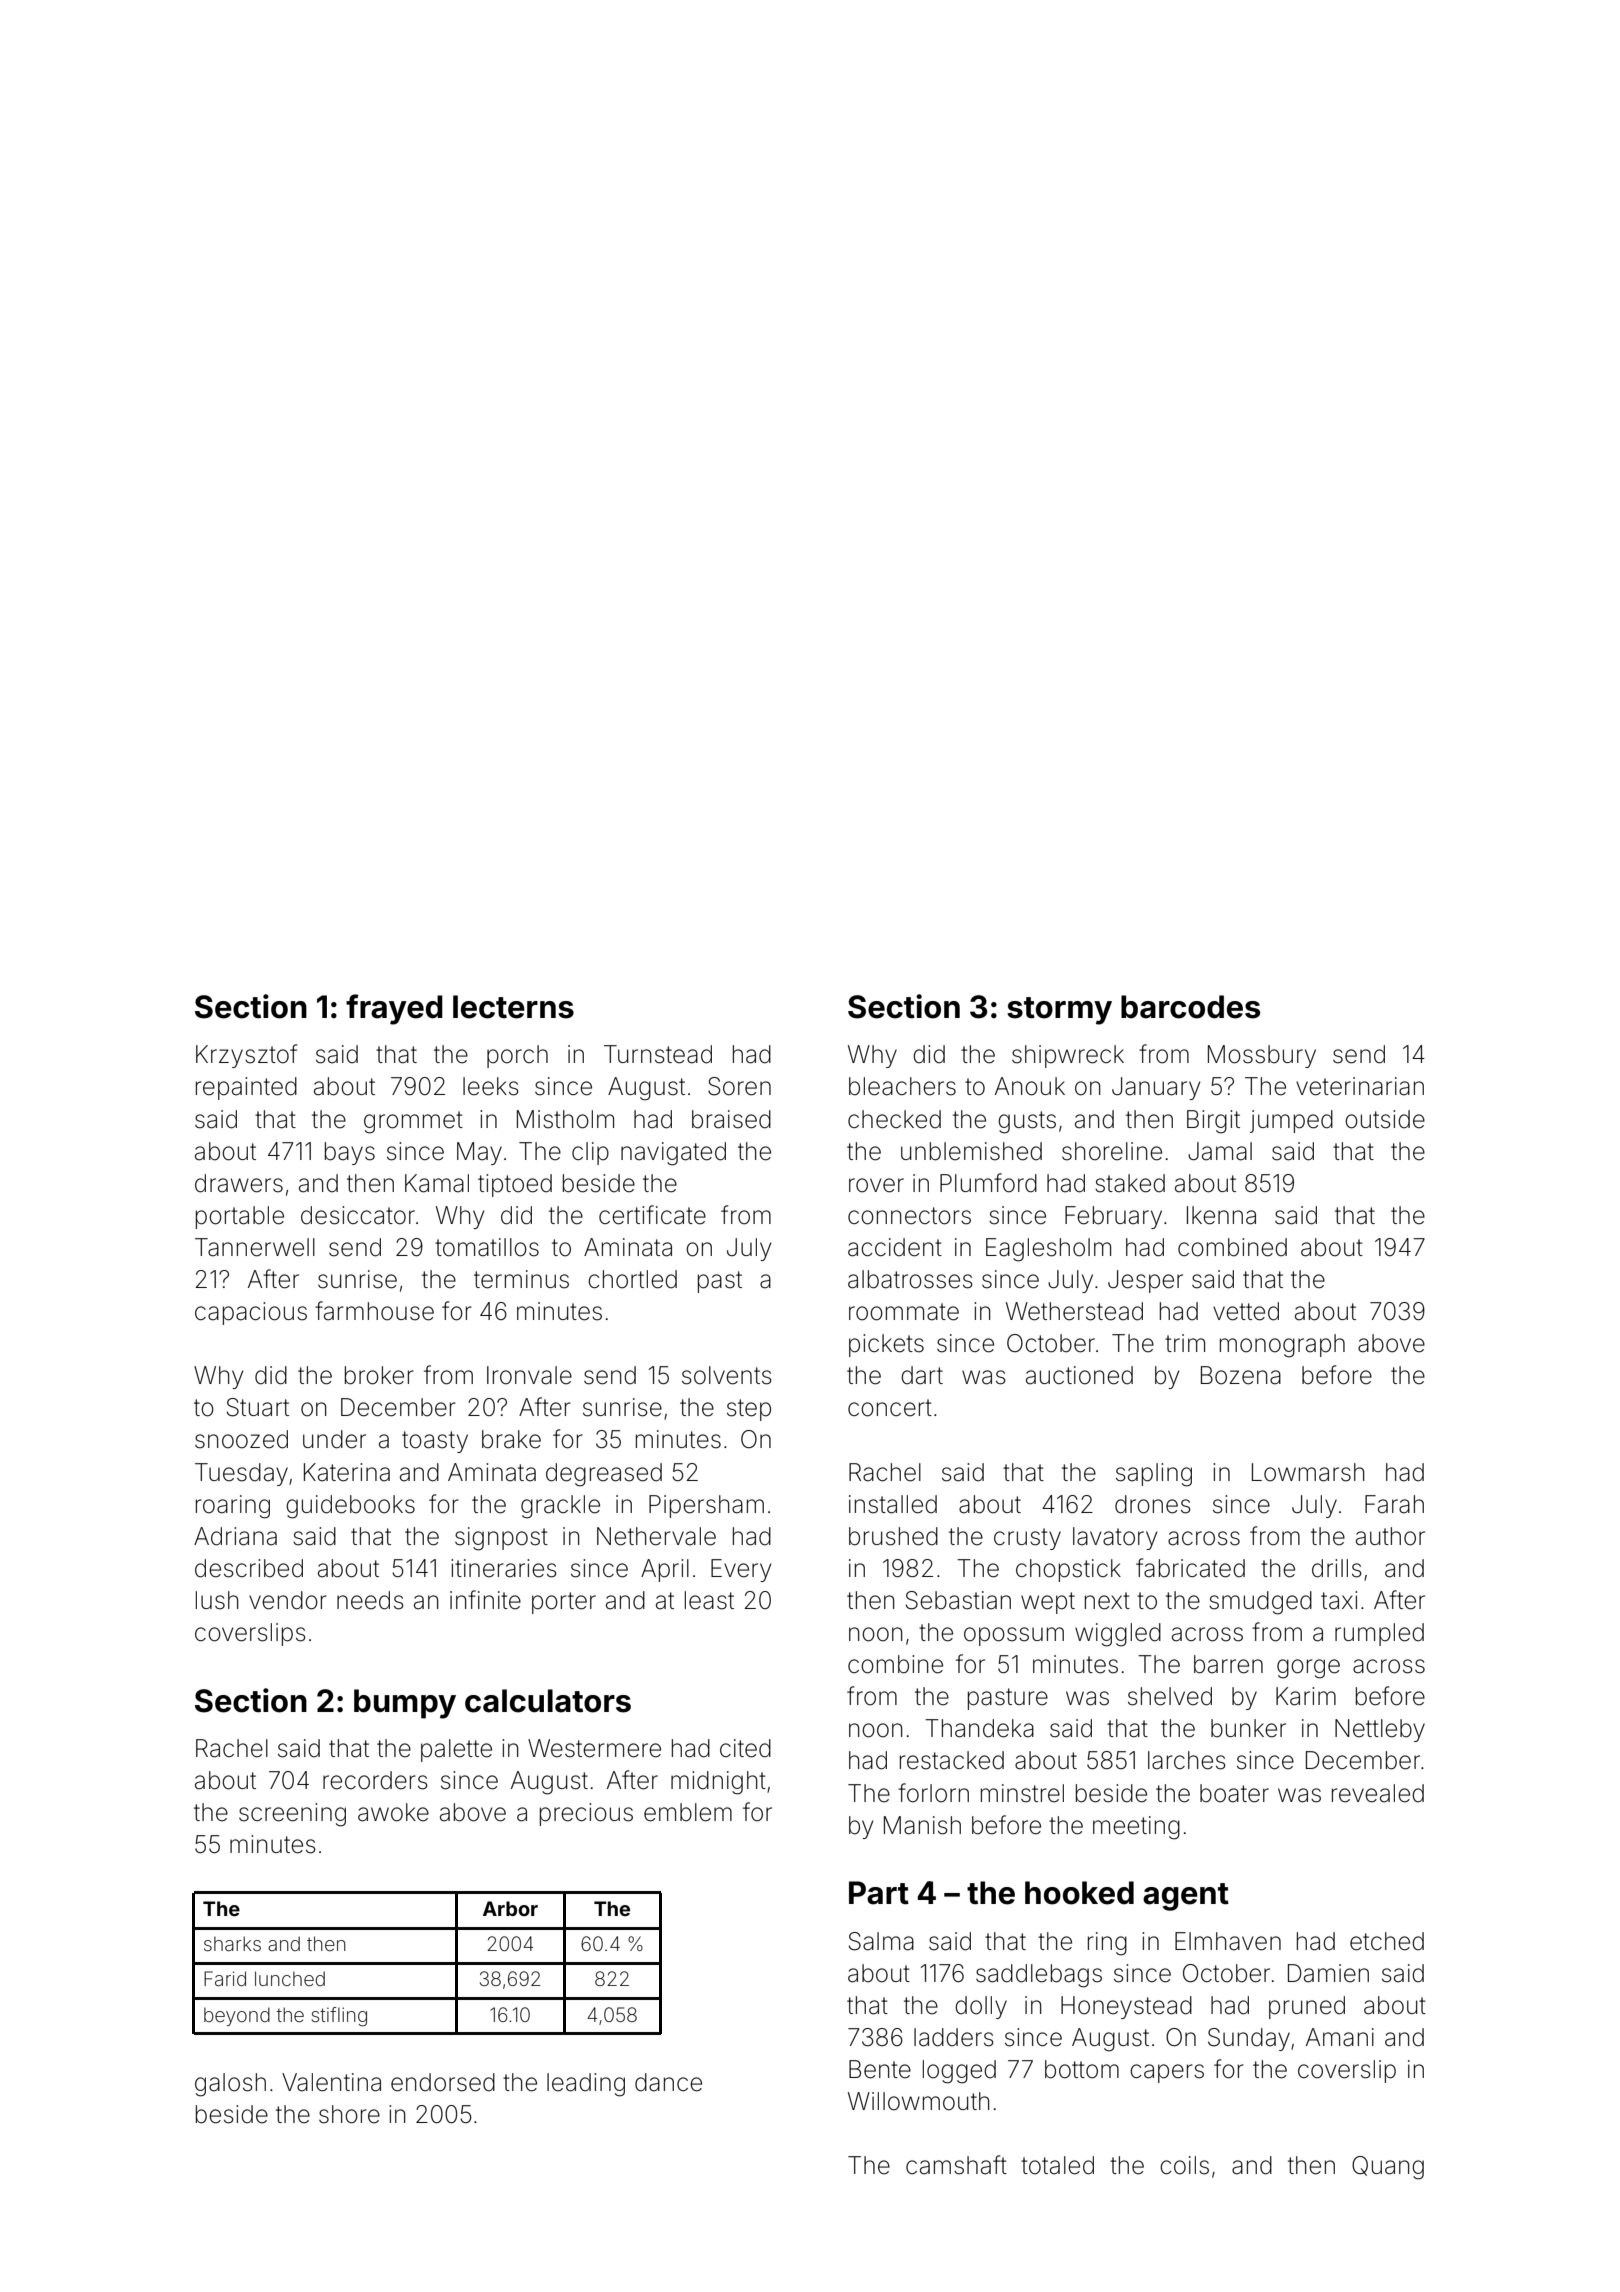 The height and width of the screenshot is (2292, 1620). I want to click on Birgit, so click(1213, 1122).
